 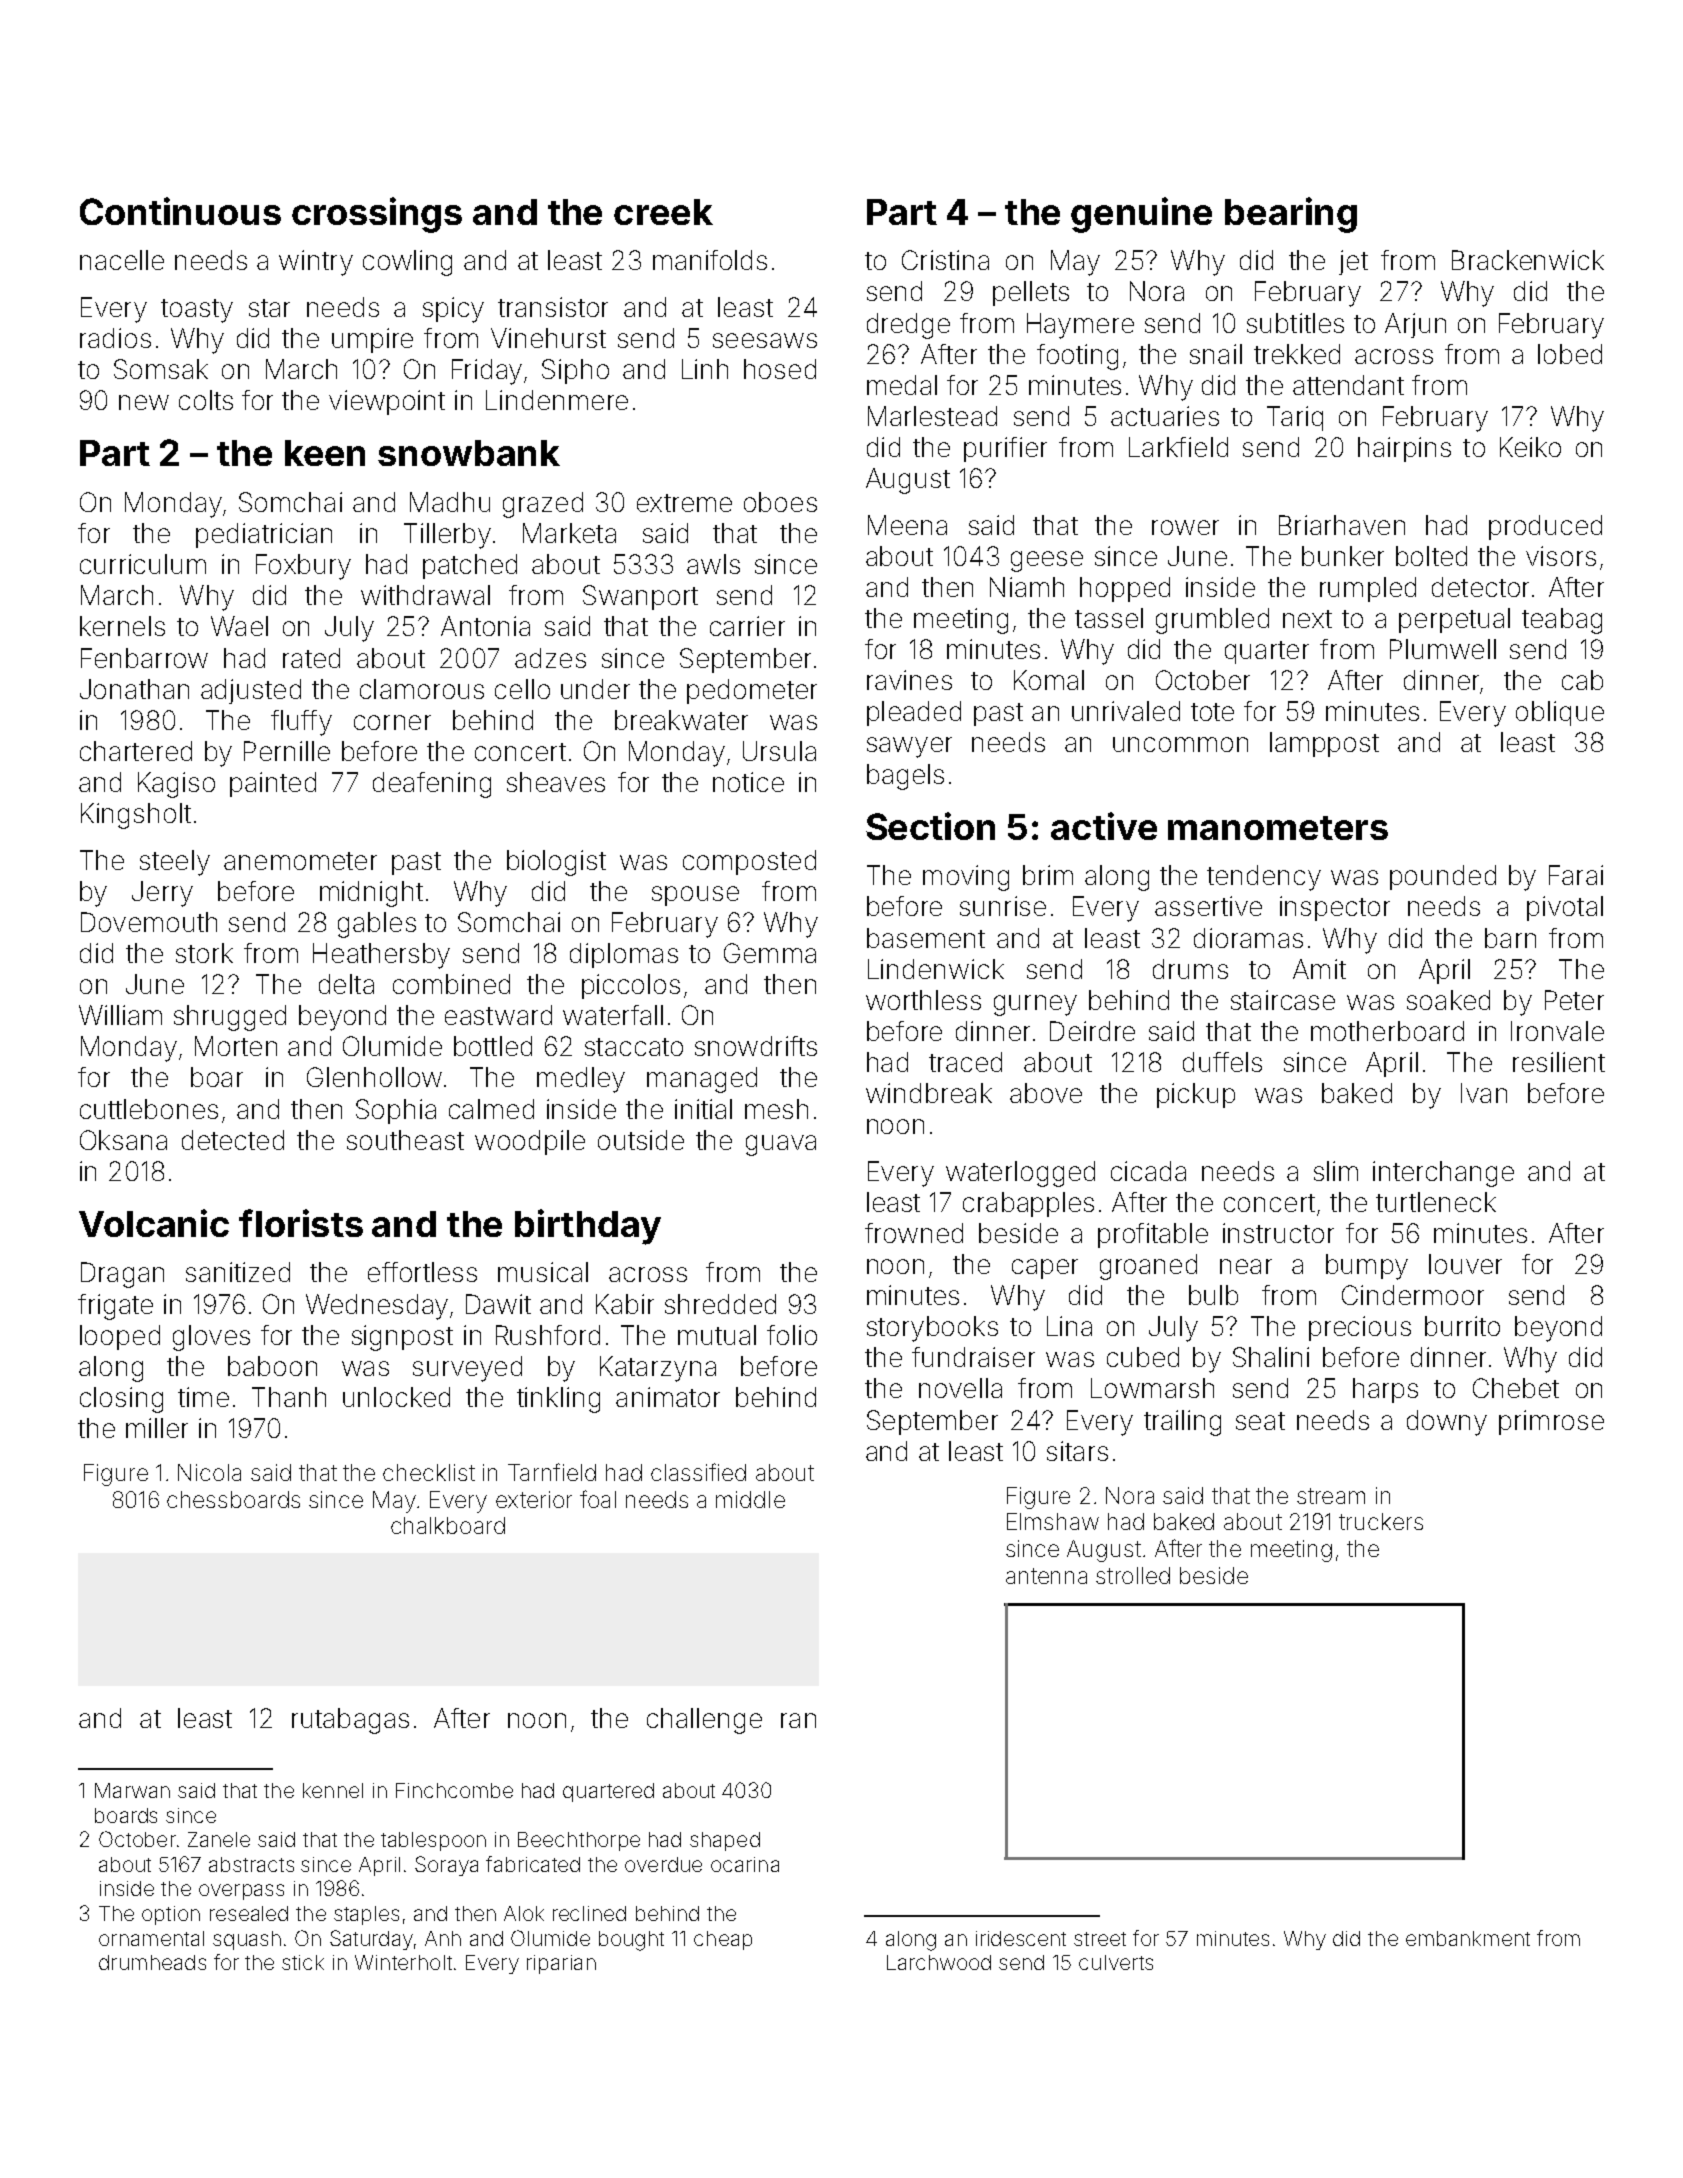 I want to click on Larchwood, so click(x=939, y=1962).
